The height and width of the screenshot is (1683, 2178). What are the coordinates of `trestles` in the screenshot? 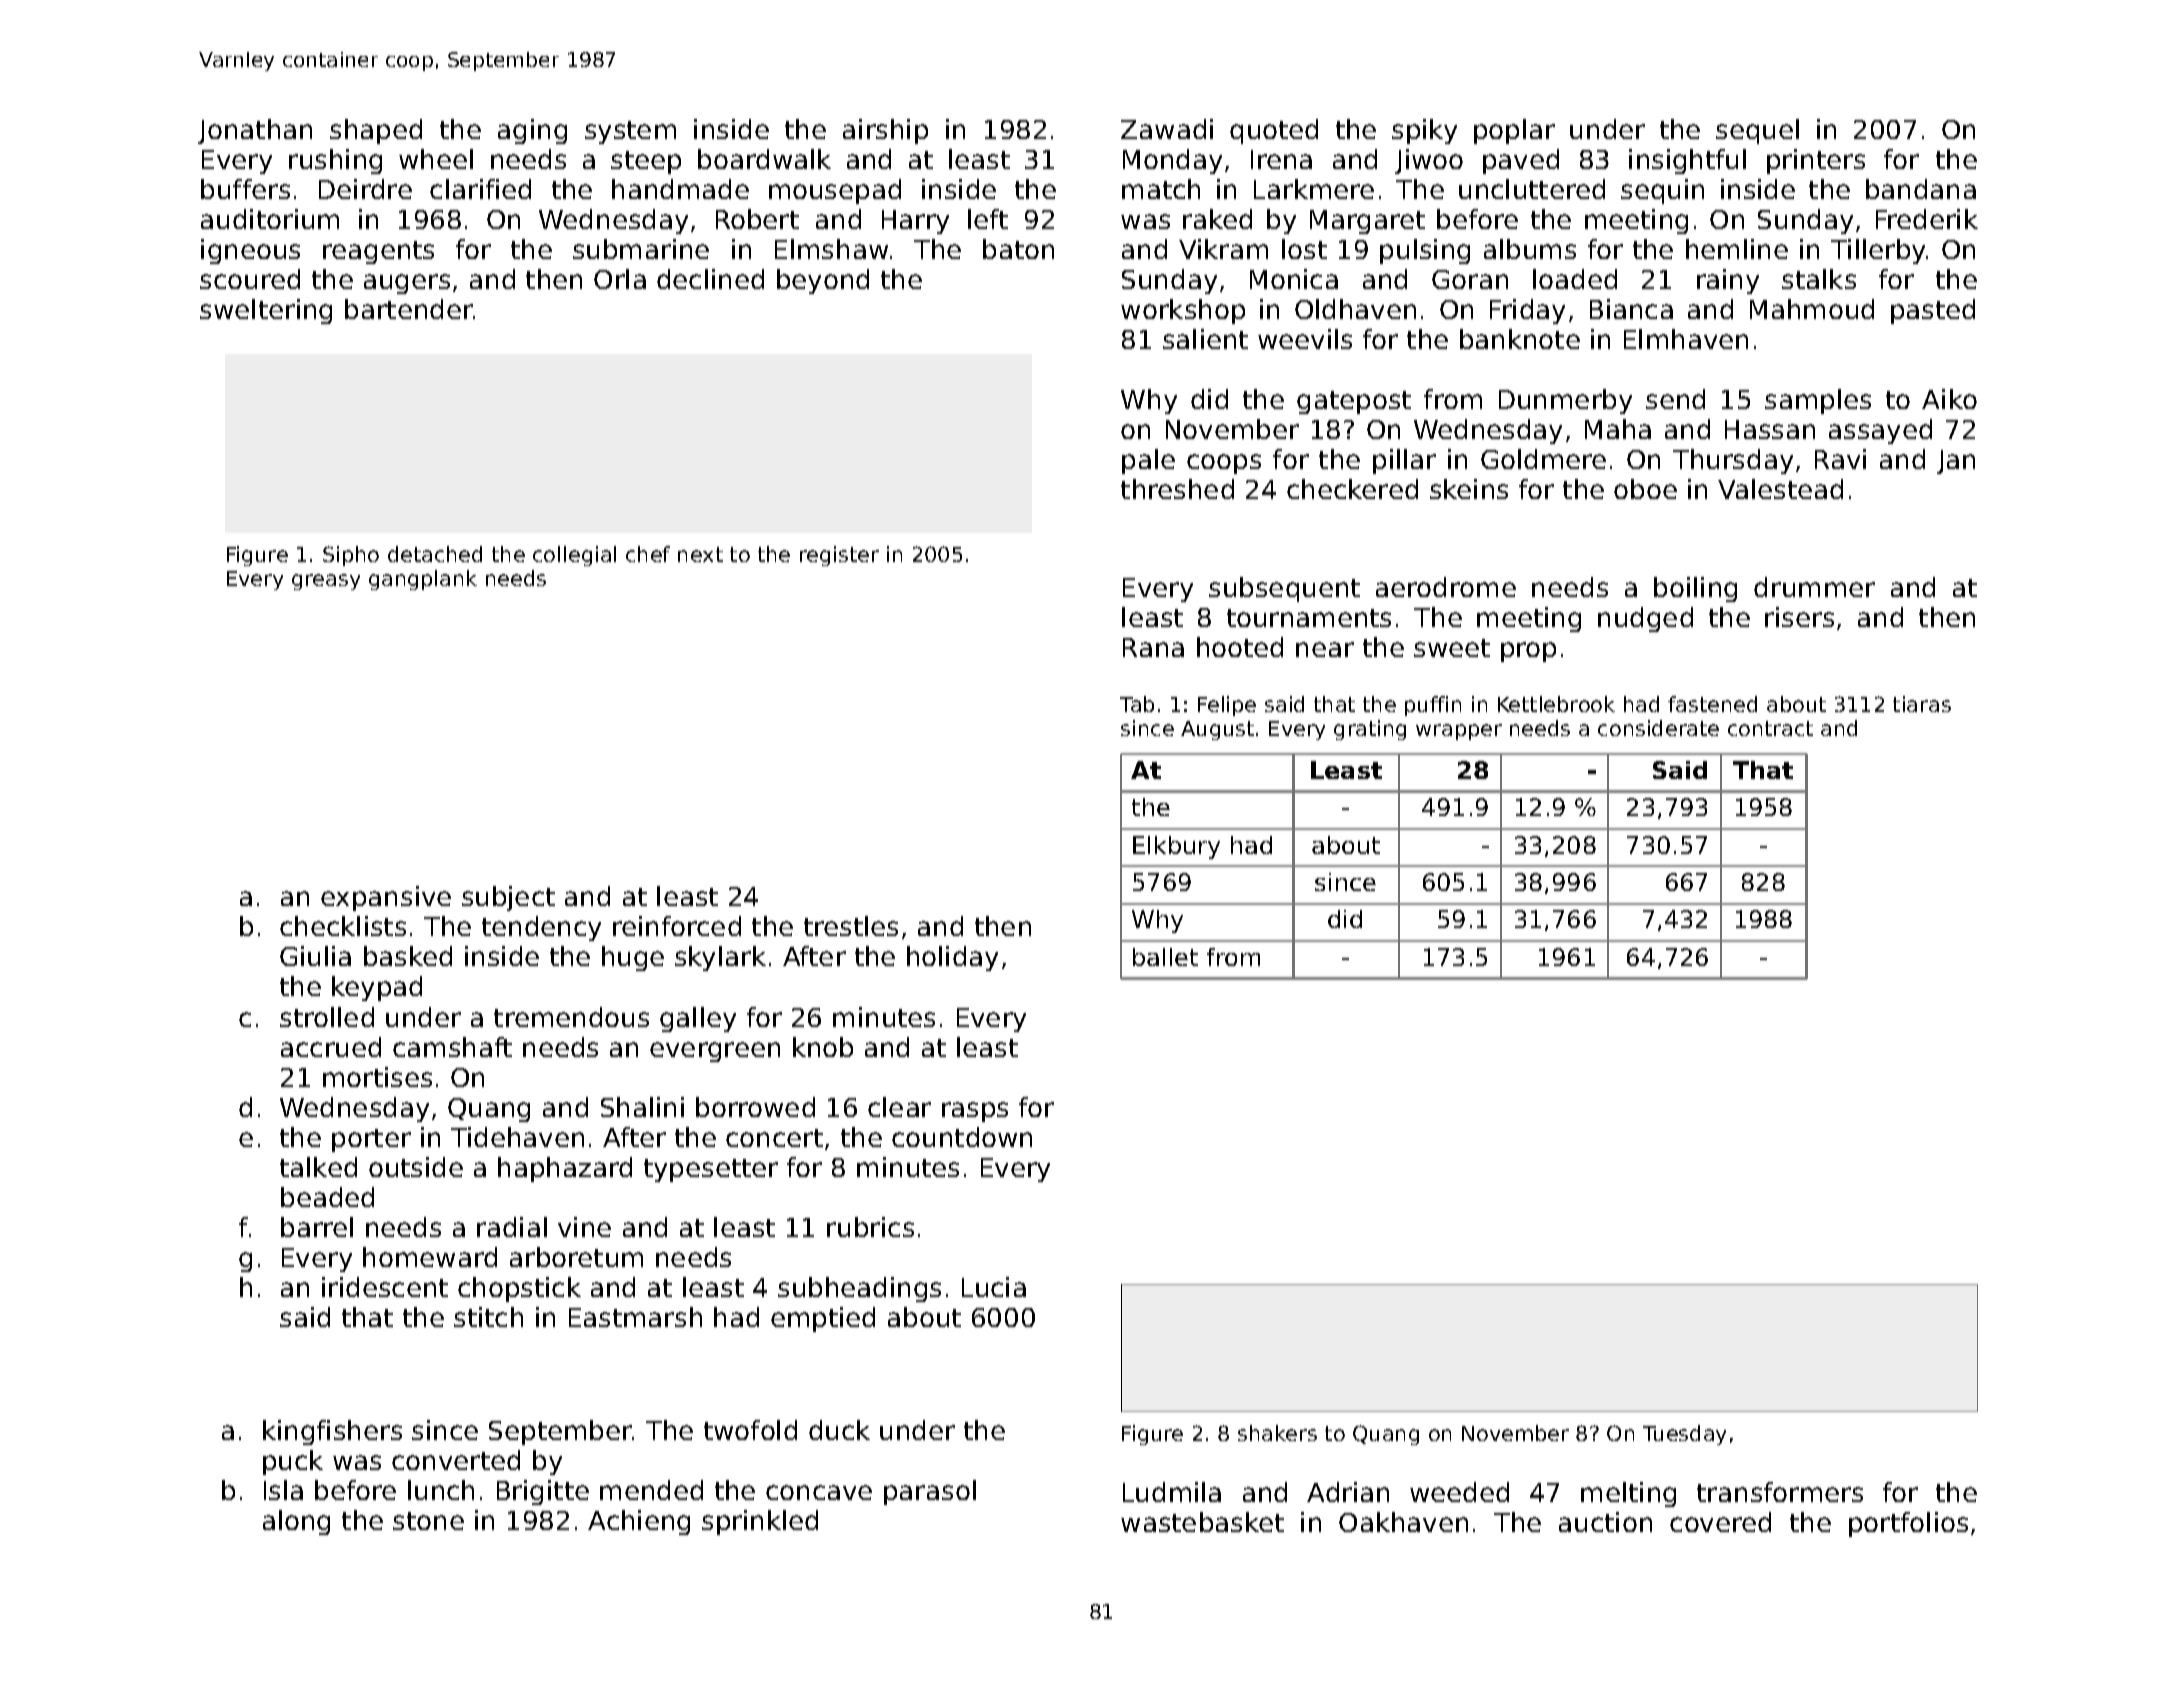 It's located at (851, 926).
